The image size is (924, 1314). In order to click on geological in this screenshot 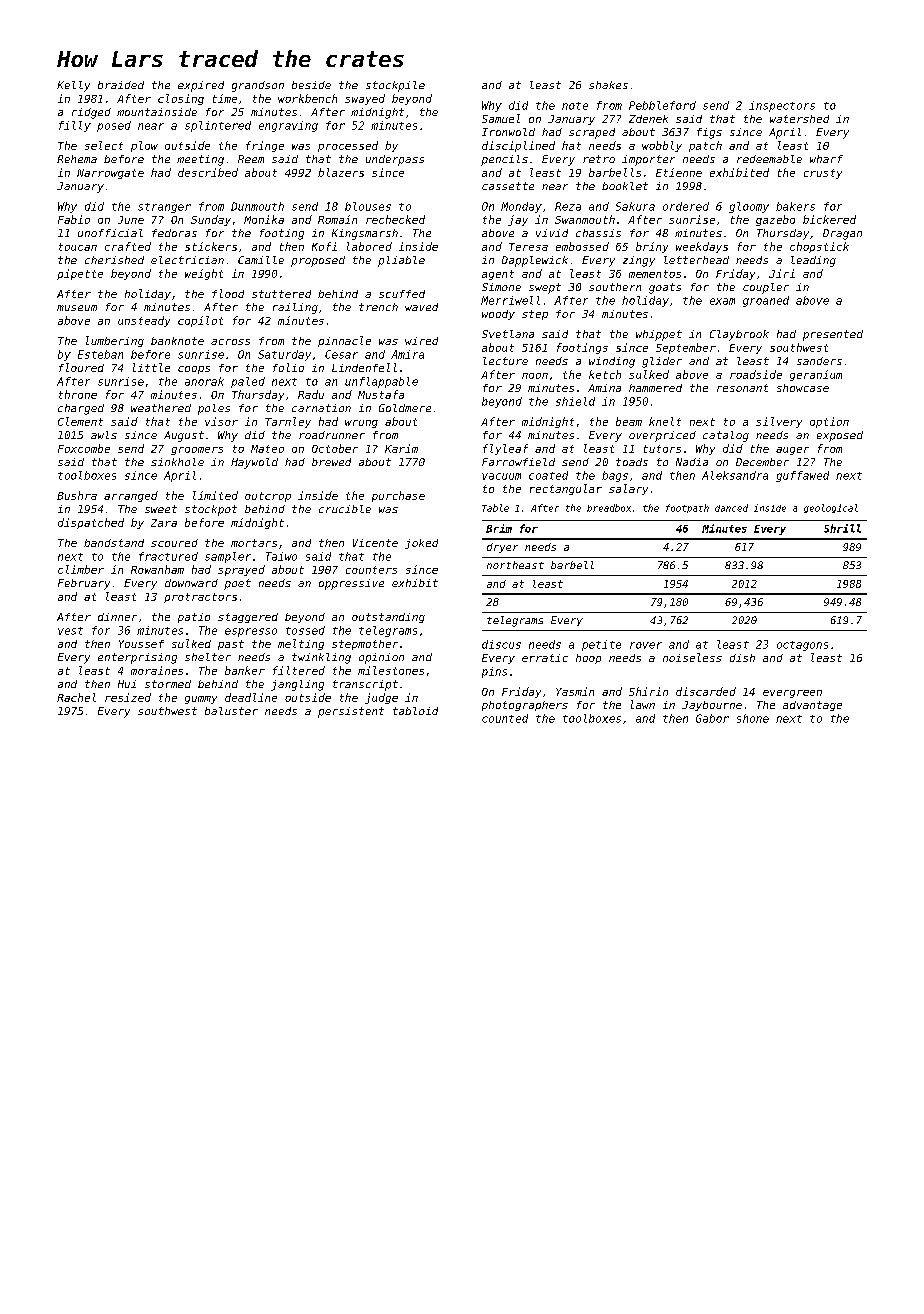, I will do `click(831, 508)`.
